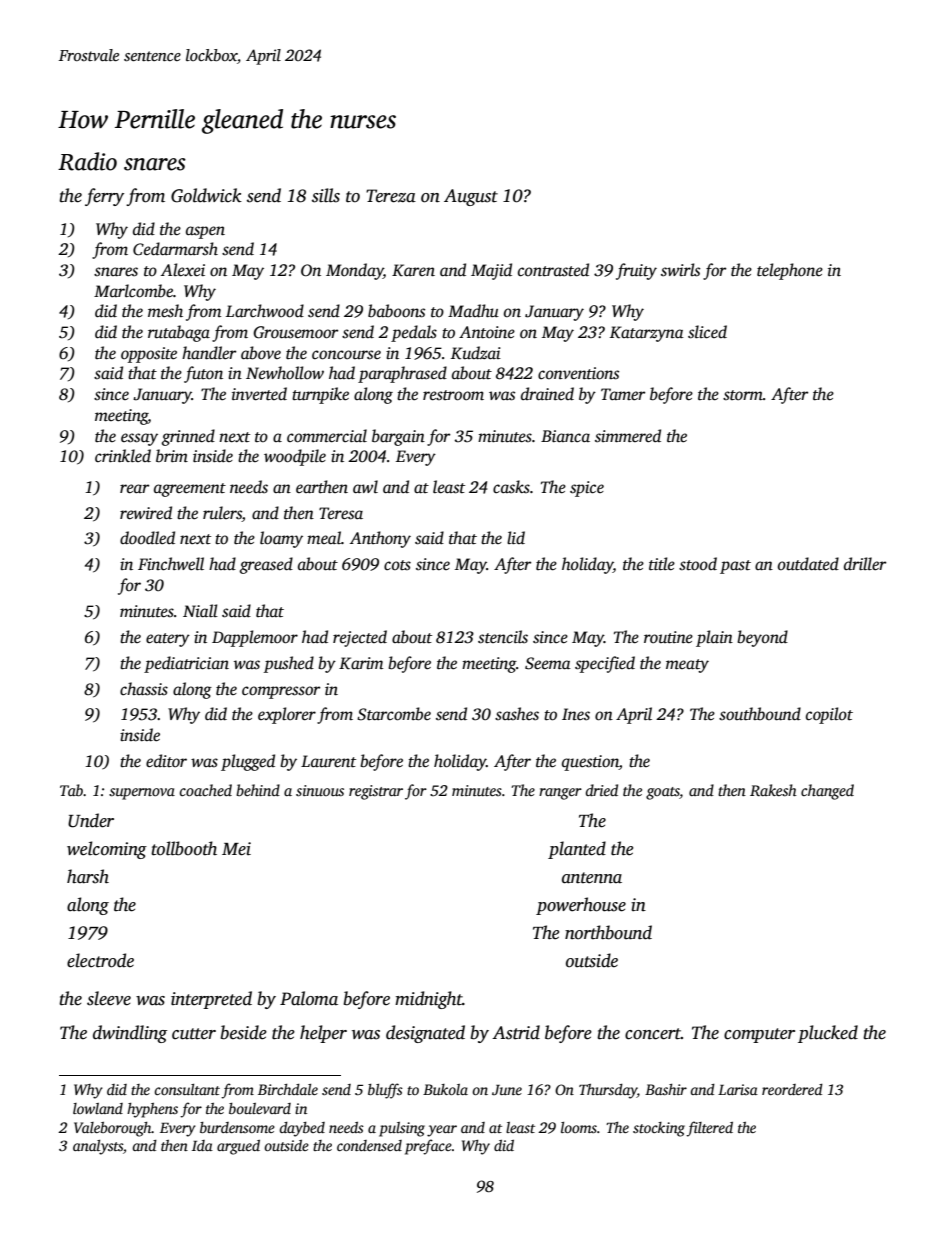  What do you see at coordinates (238, 1147) in the screenshot?
I see `argued` at bounding box center [238, 1147].
